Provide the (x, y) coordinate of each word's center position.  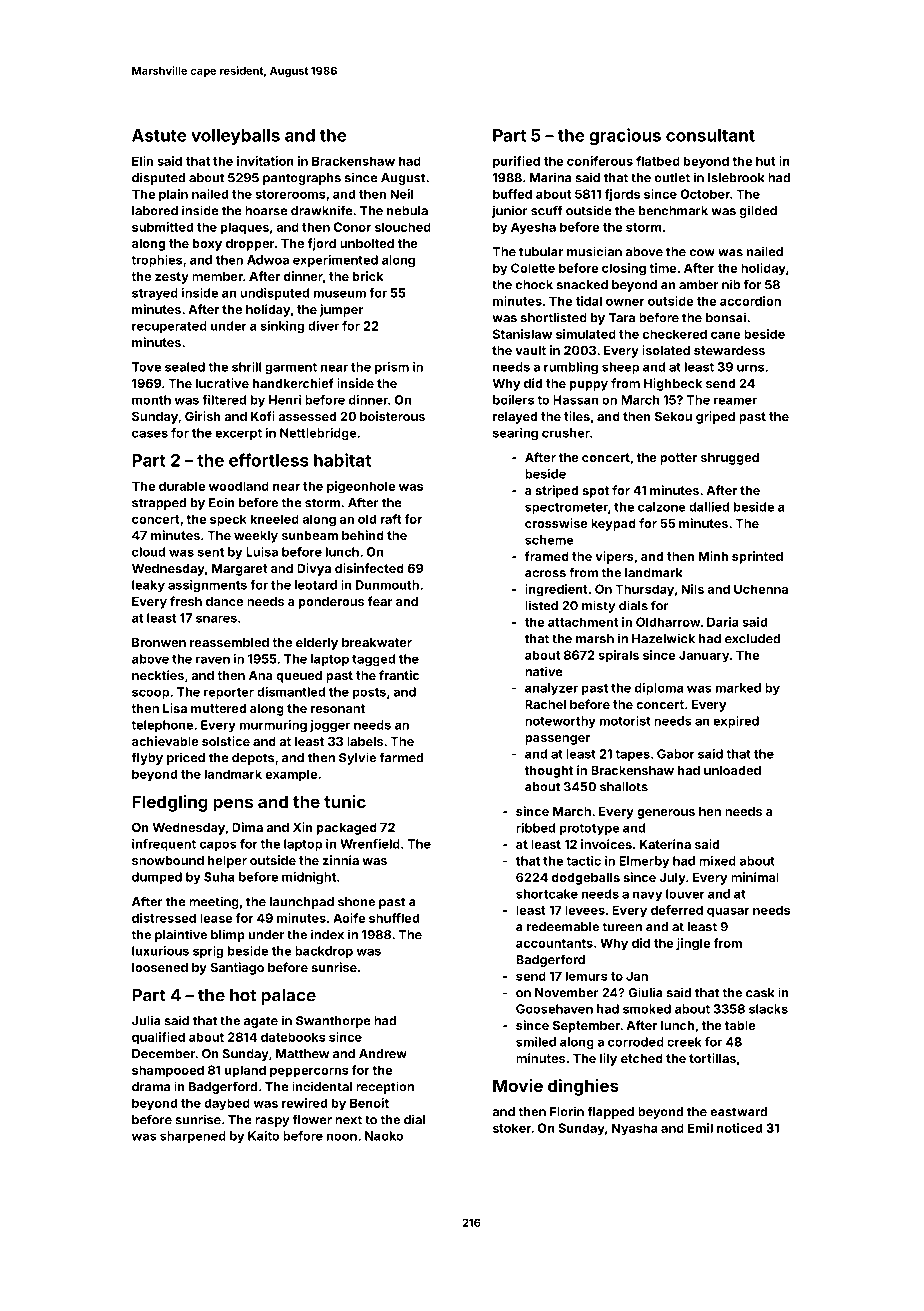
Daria (723, 622)
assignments (207, 586)
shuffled (394, 918)
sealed (185, 367)
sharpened (193, 1137)
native (544, 671)
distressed (164, 918)
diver (323, 326)
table (740, 1025)
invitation (265, 161)
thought (549, 772)
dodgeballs (586, 879)
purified (516, 162)
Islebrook (736, 178)
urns (750, 368)
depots (253, 759)
